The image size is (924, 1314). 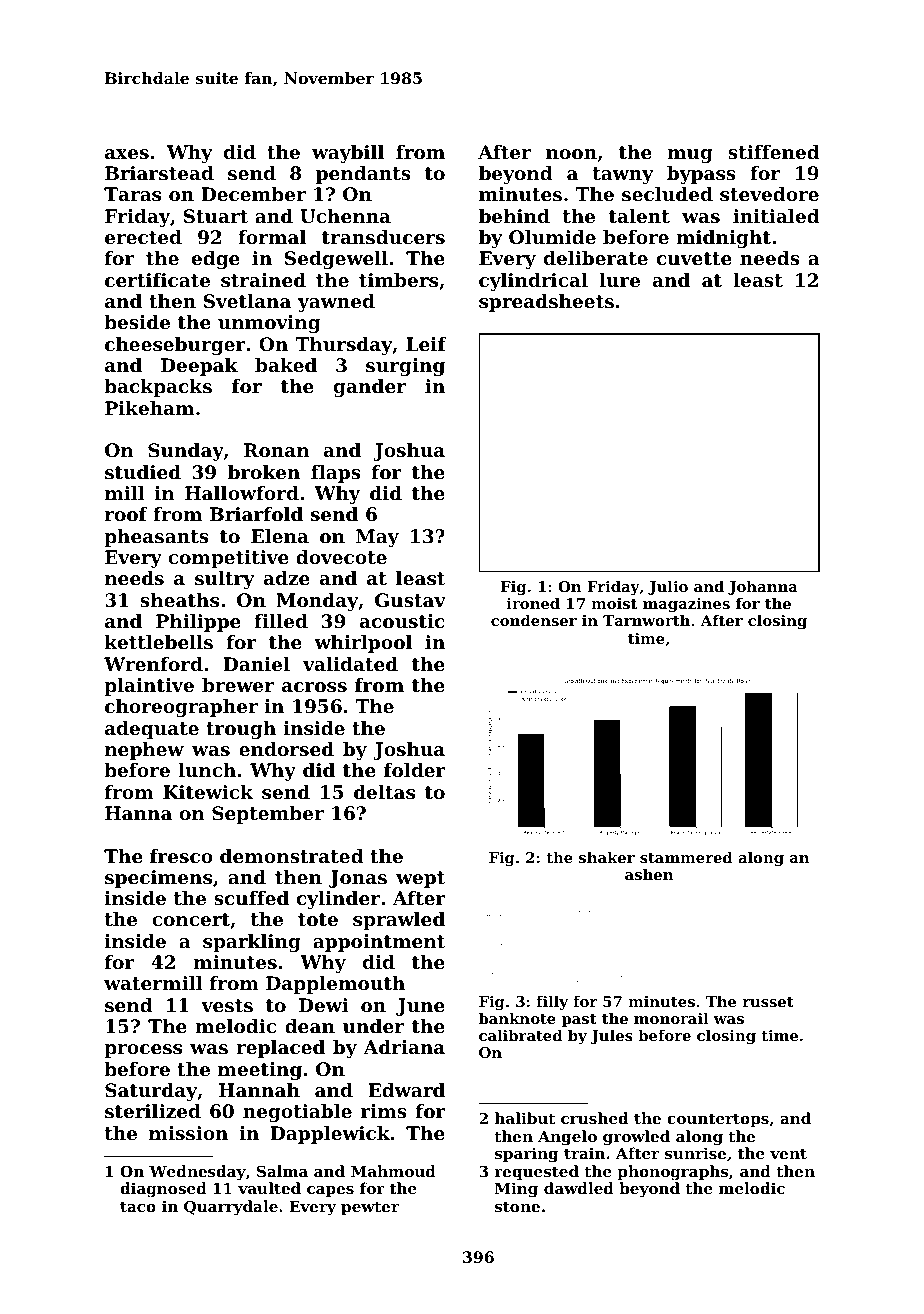 What do you see at coordinates (611, 1036) in the image?
I see `Jules` at bounding box center [611, 1036].
